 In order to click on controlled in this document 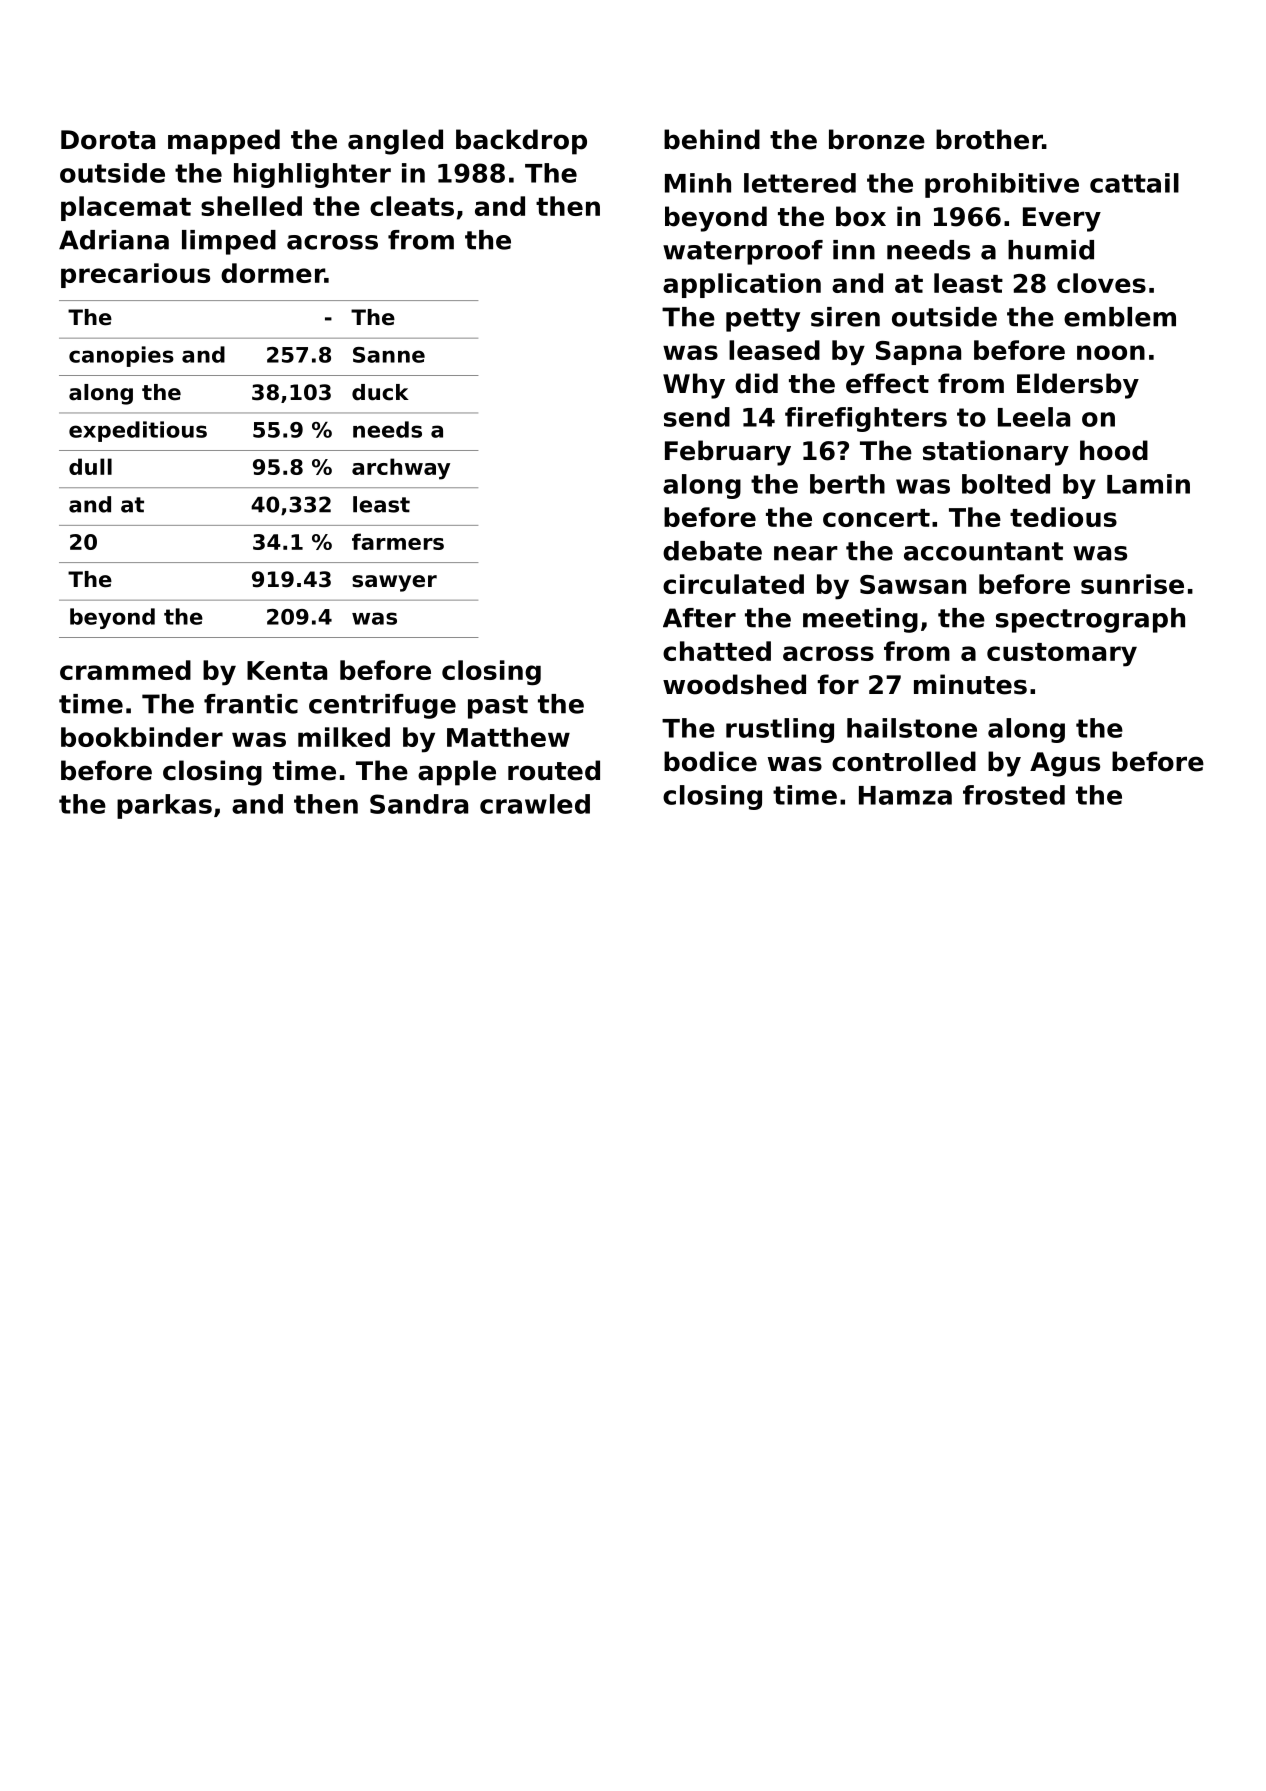, I will do `click(904, 761)`.
